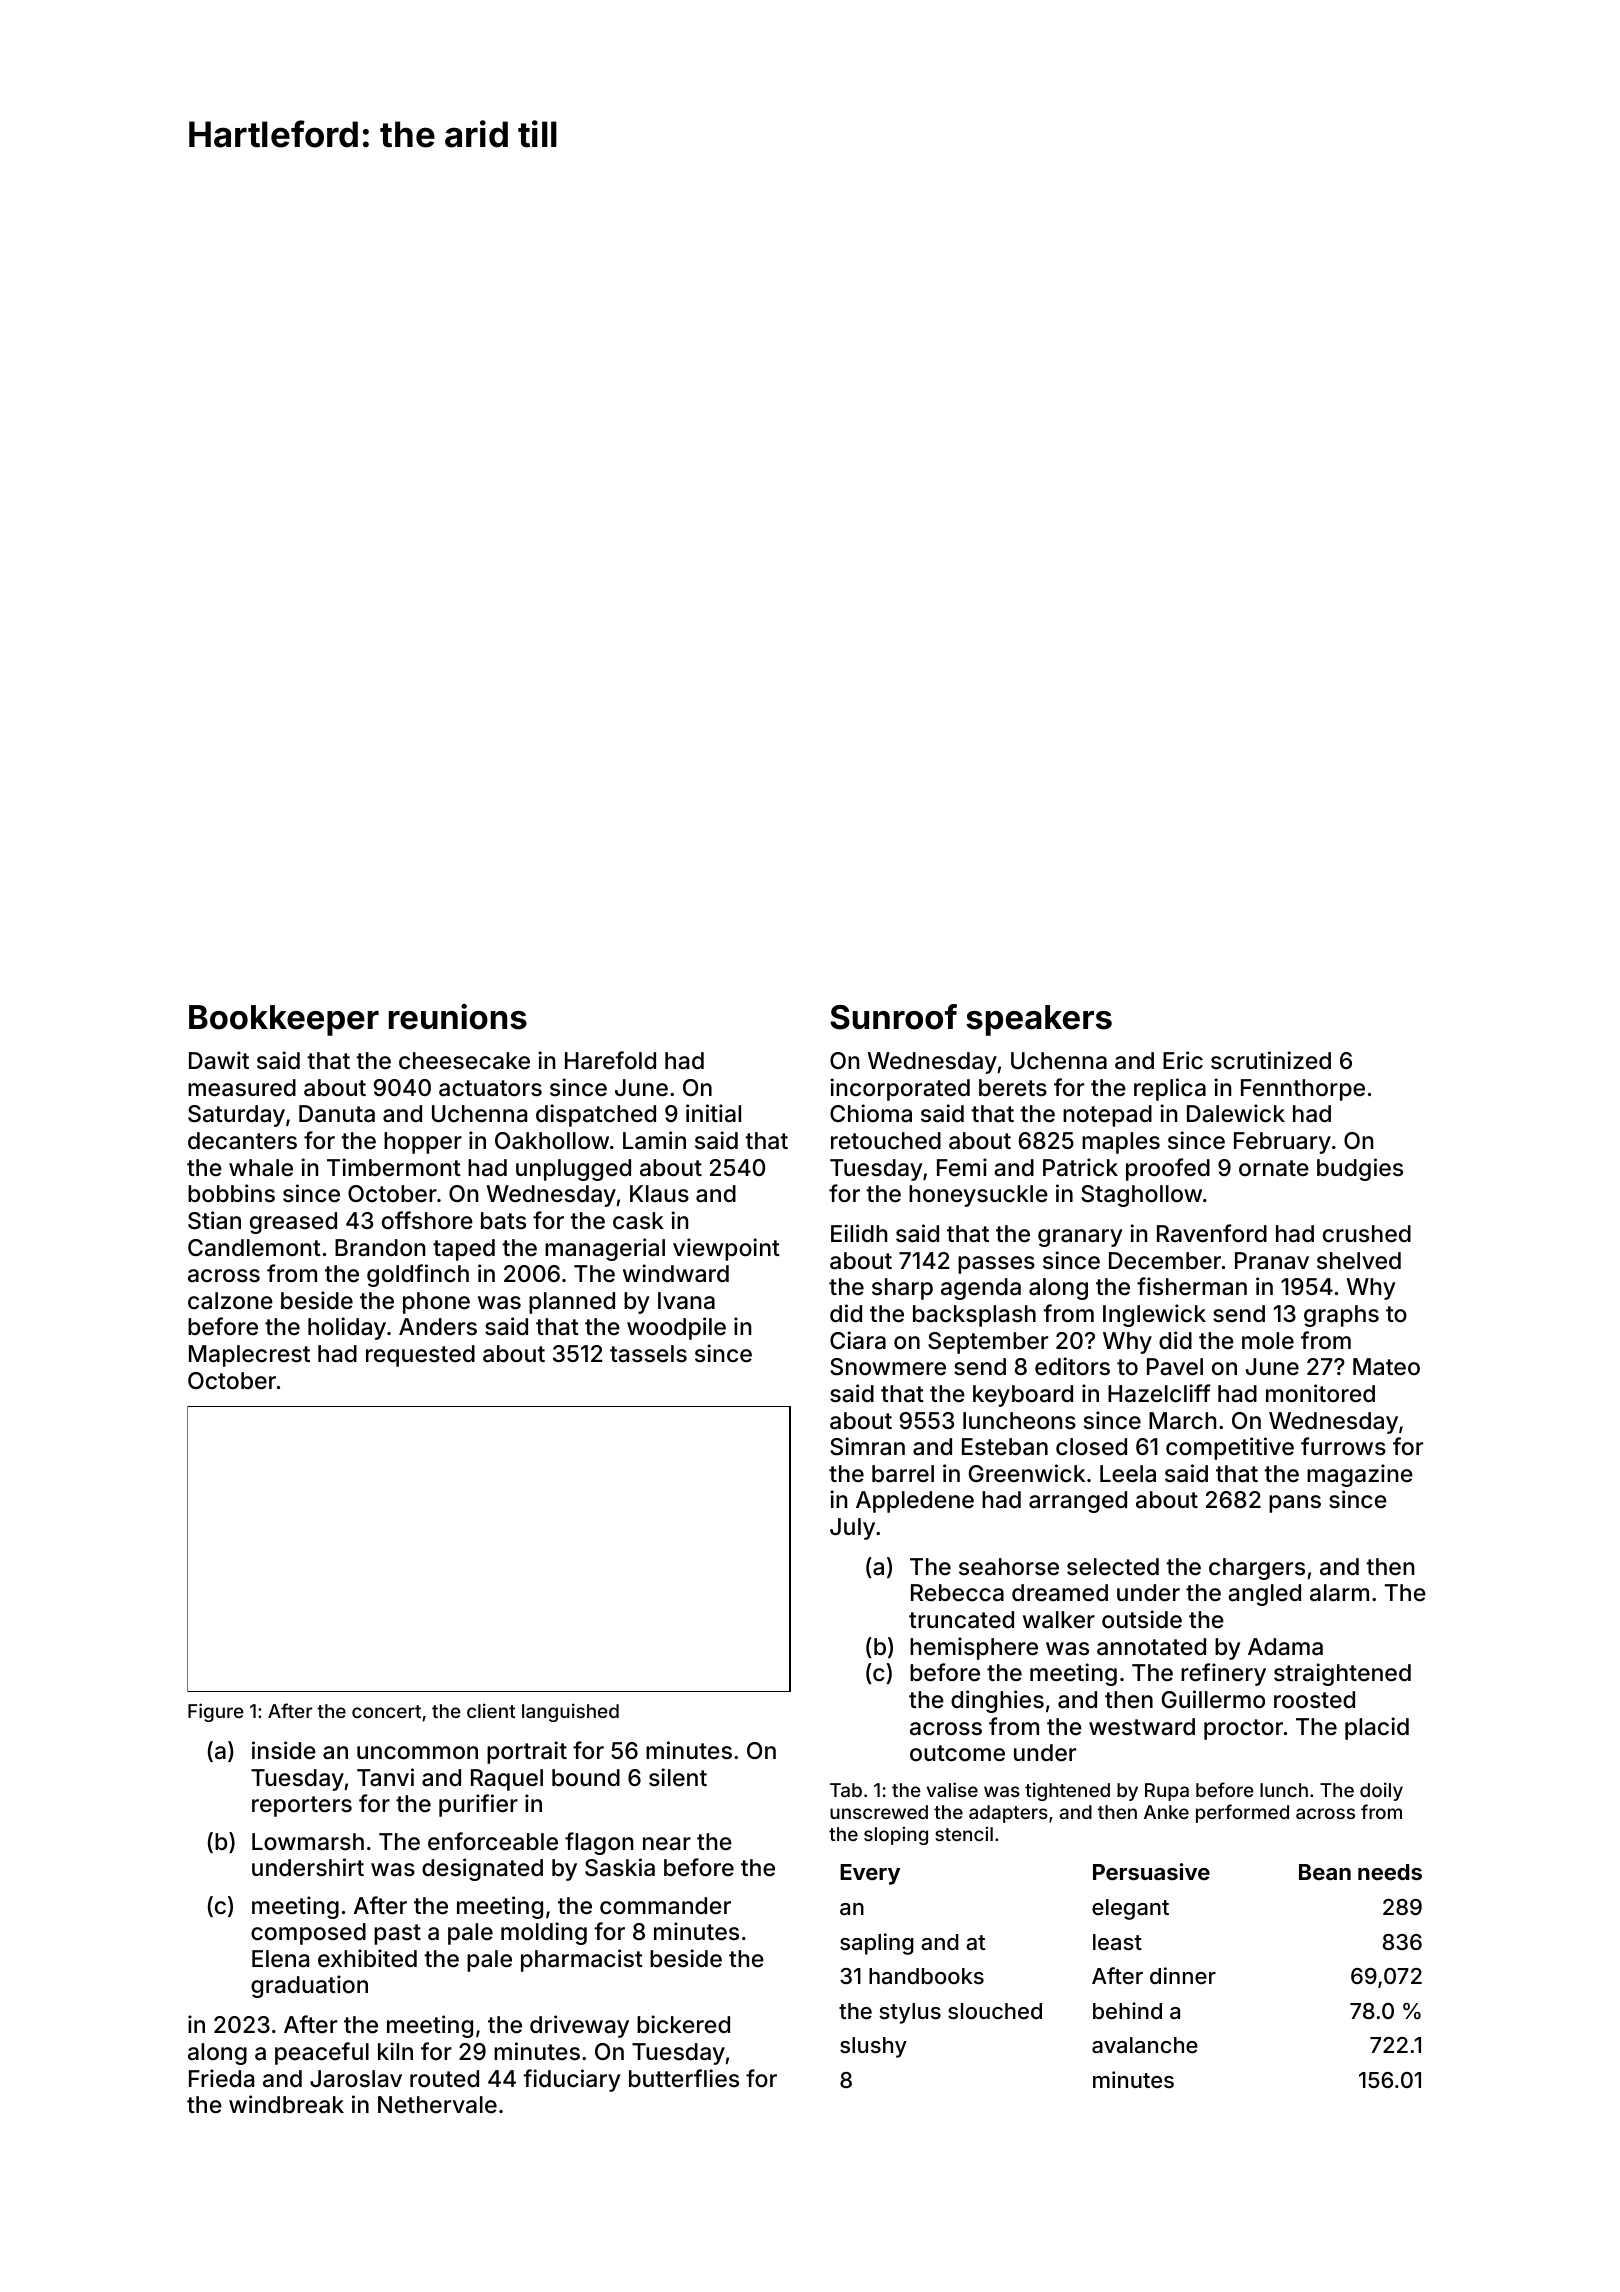 The width and height of the screenshot is (1620, 2292). Describe the element at coordinates (1027, 1473) in the screenshot. I see `Greenwick` at that location.
